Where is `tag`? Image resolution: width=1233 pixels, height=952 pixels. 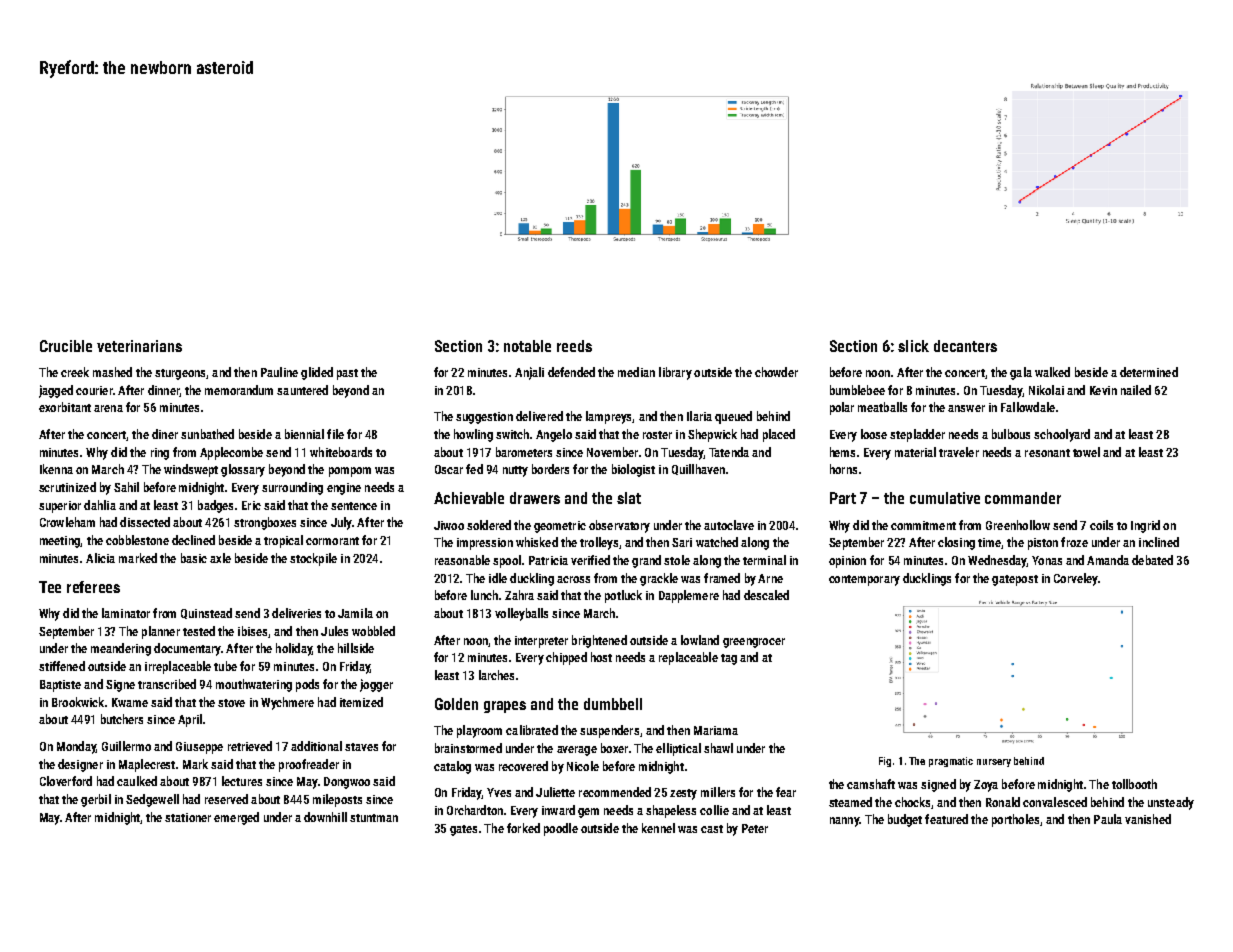
tag is located at coordinates (729, 659).
